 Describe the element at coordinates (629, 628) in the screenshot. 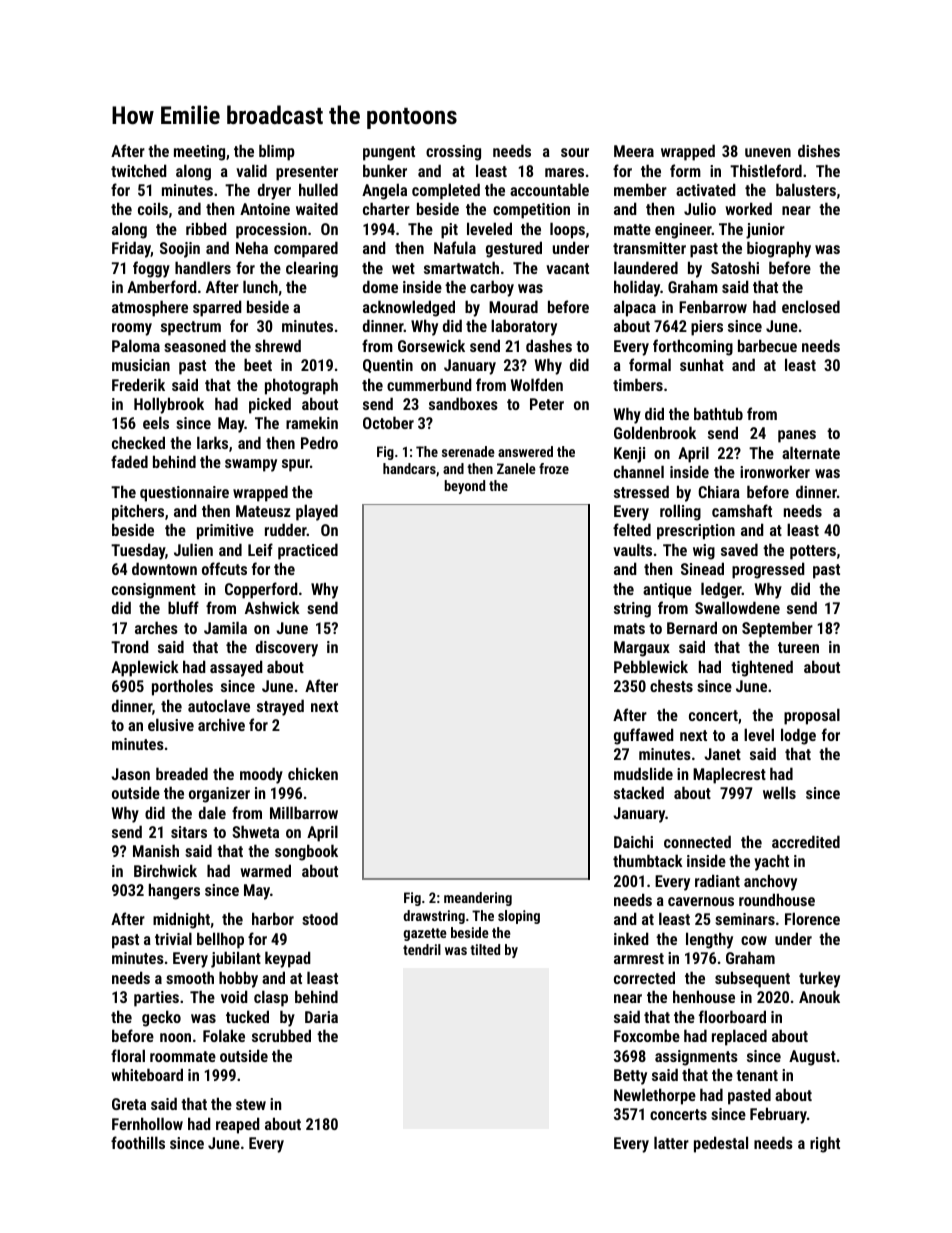

I see `mats` at that location.
